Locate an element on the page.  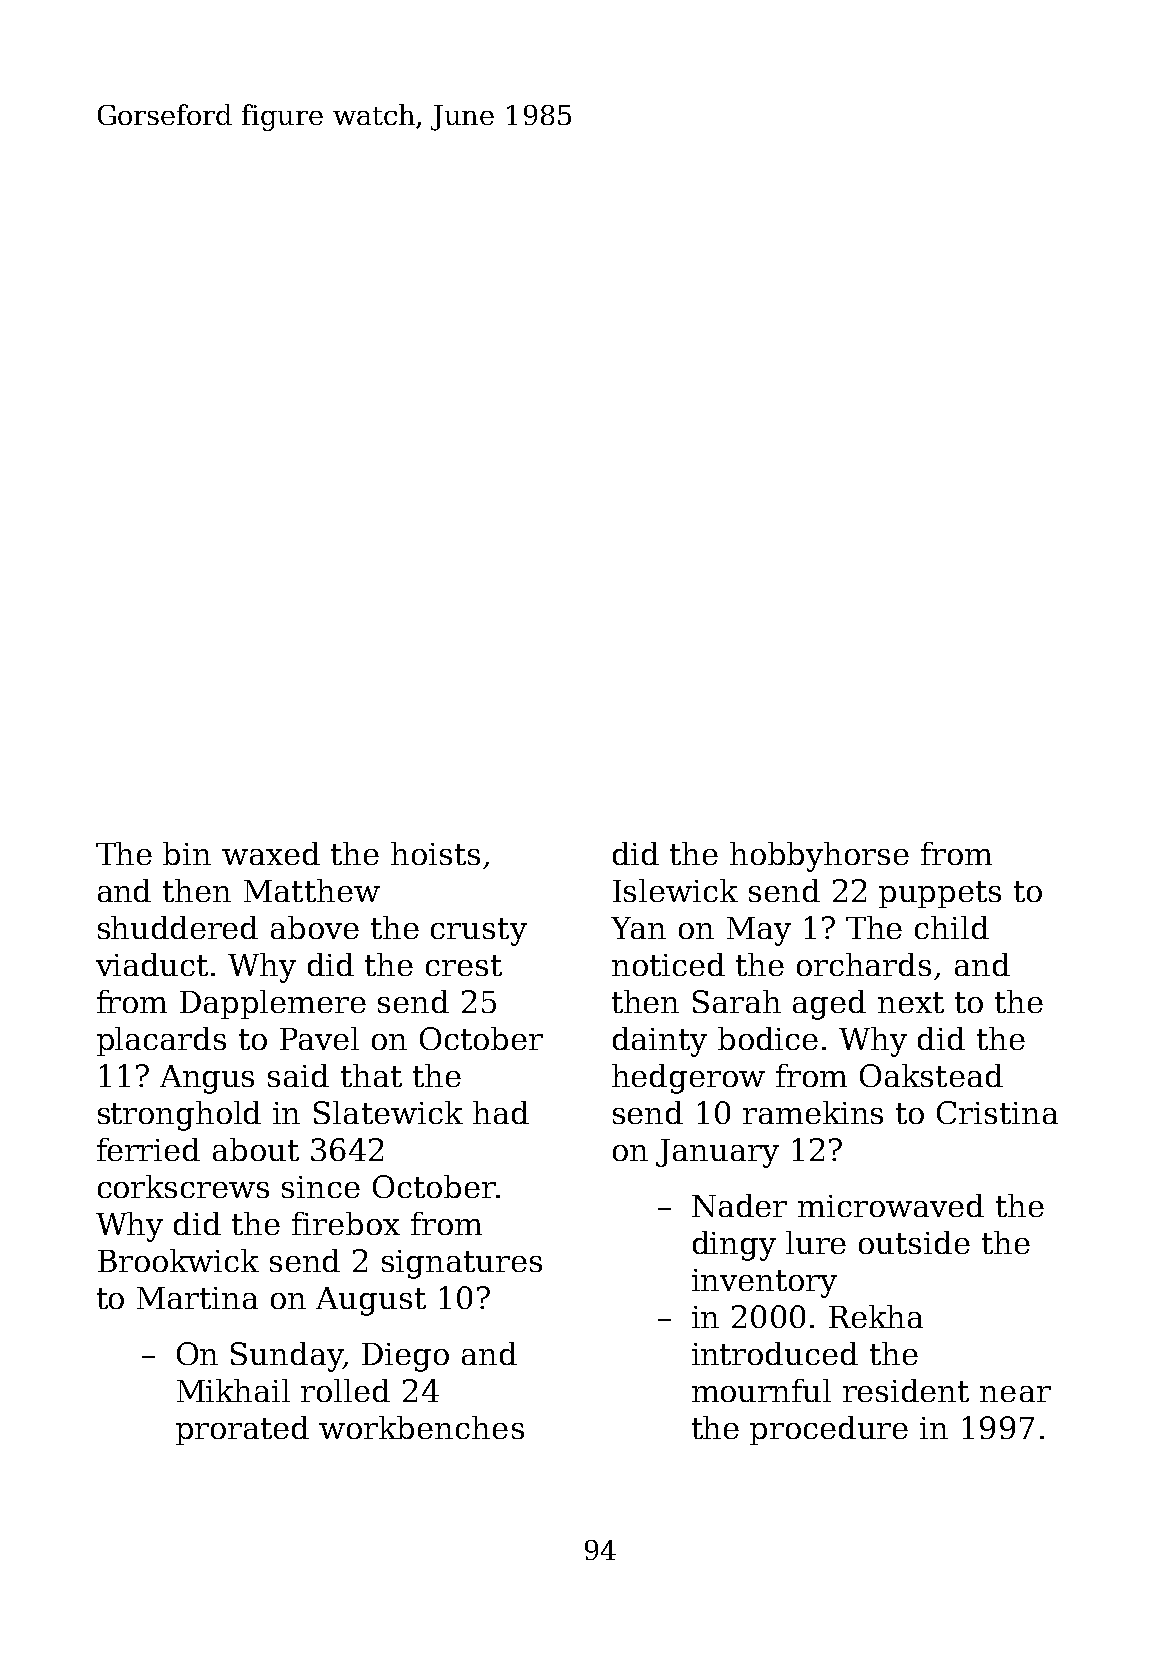
bin is located at coordinates (187, 853).
